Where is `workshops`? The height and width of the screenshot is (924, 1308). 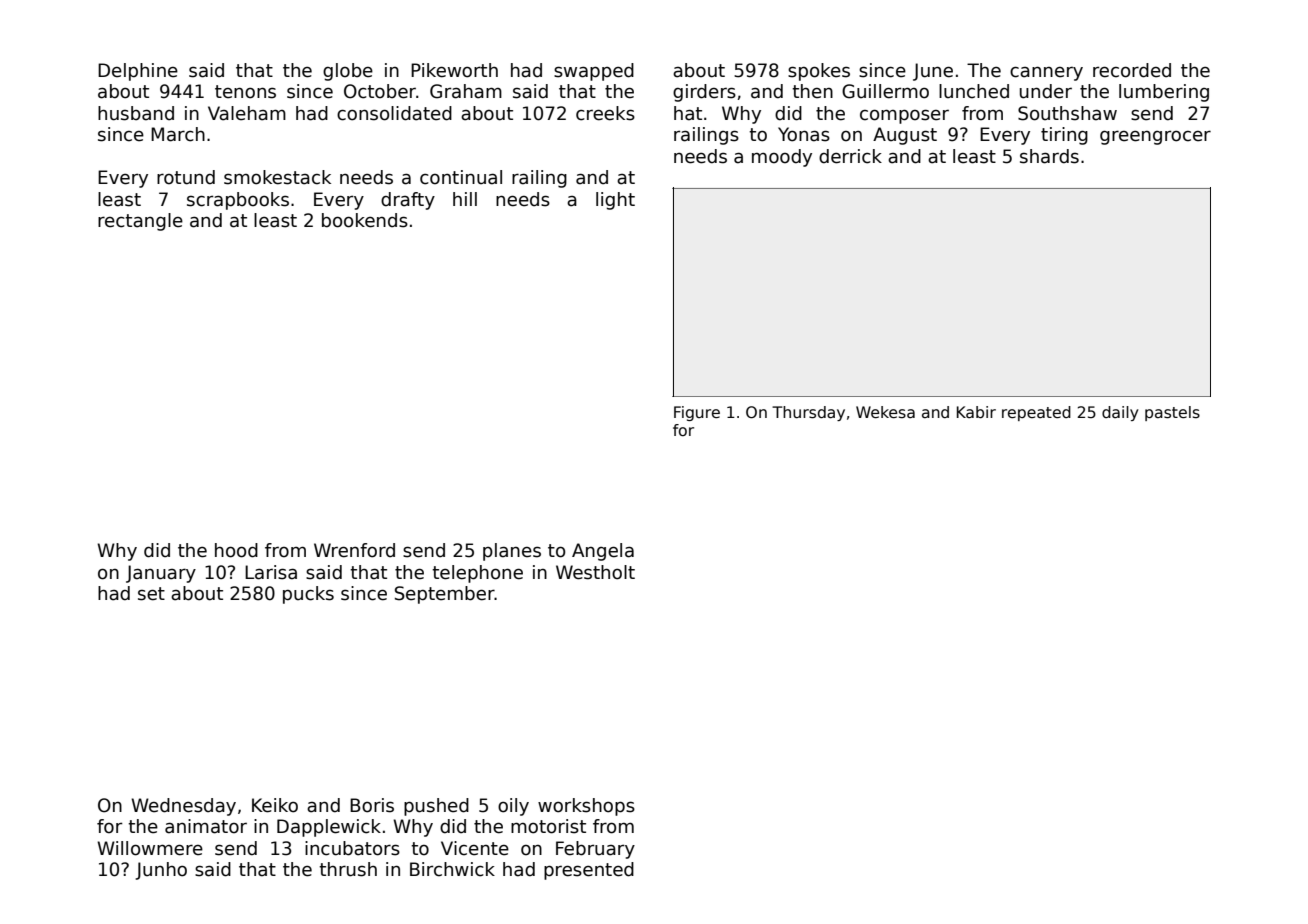
workshops is located at coordinates (586, 807).
